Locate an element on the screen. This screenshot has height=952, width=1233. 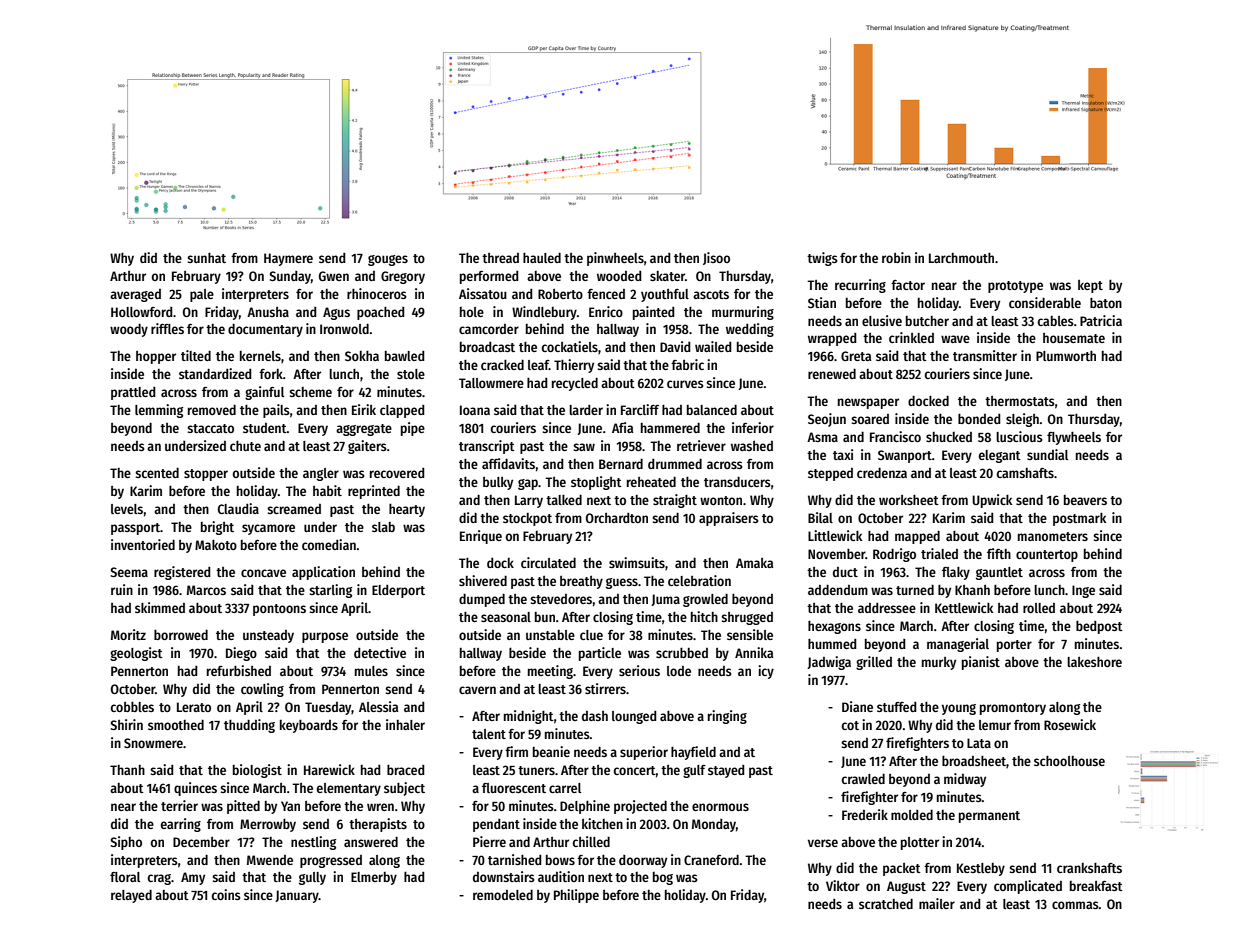
thermostats is located at coordinates (1020, 401).
